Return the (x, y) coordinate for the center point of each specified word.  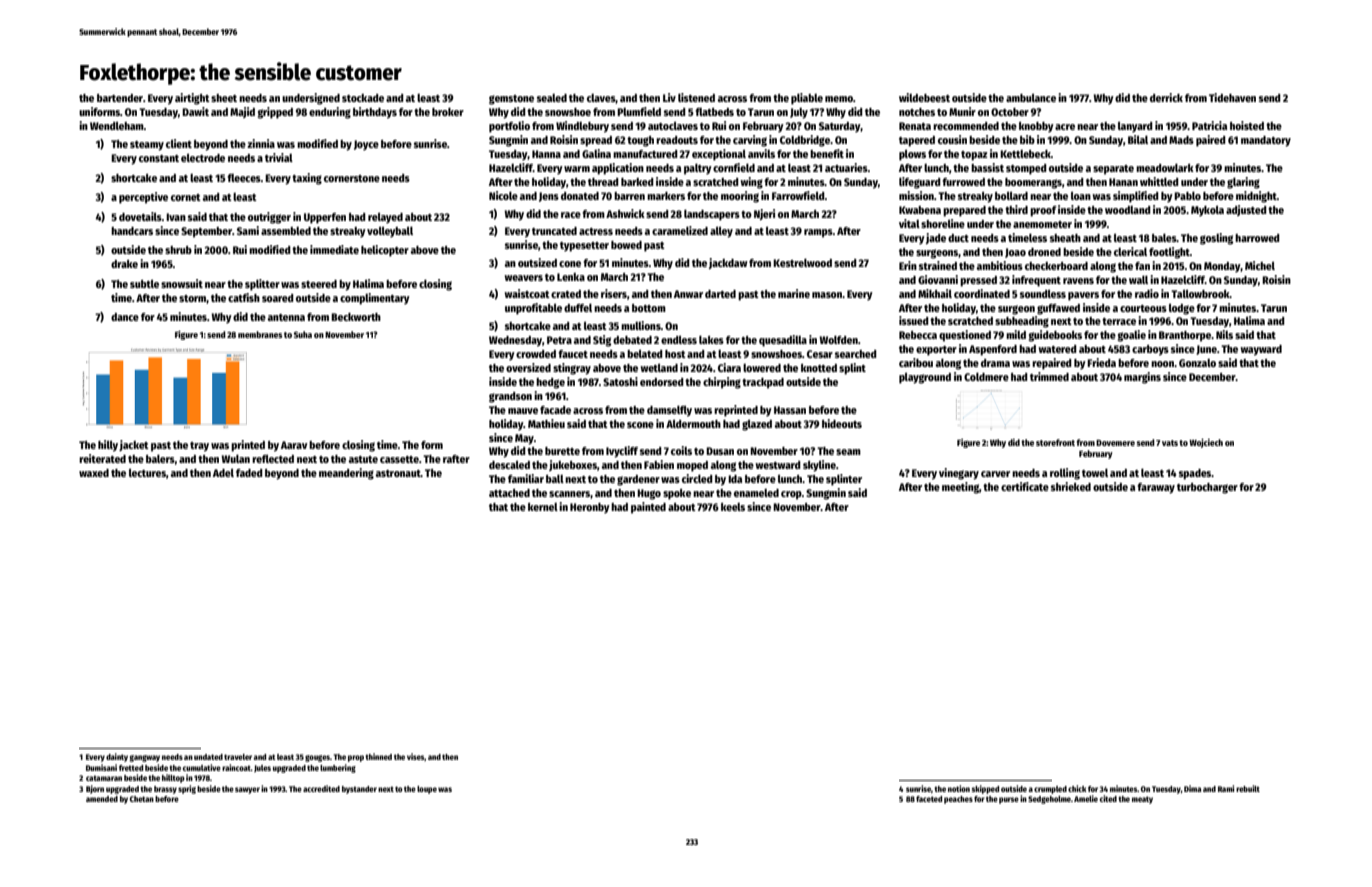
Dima (1193, 788)
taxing (307, 179)
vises (416, 757)
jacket (134, 445)
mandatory (1266, 141)
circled (697, 478)
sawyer (247, 790)
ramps (818, 233)
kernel (543, 507)
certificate (1025, 486)
